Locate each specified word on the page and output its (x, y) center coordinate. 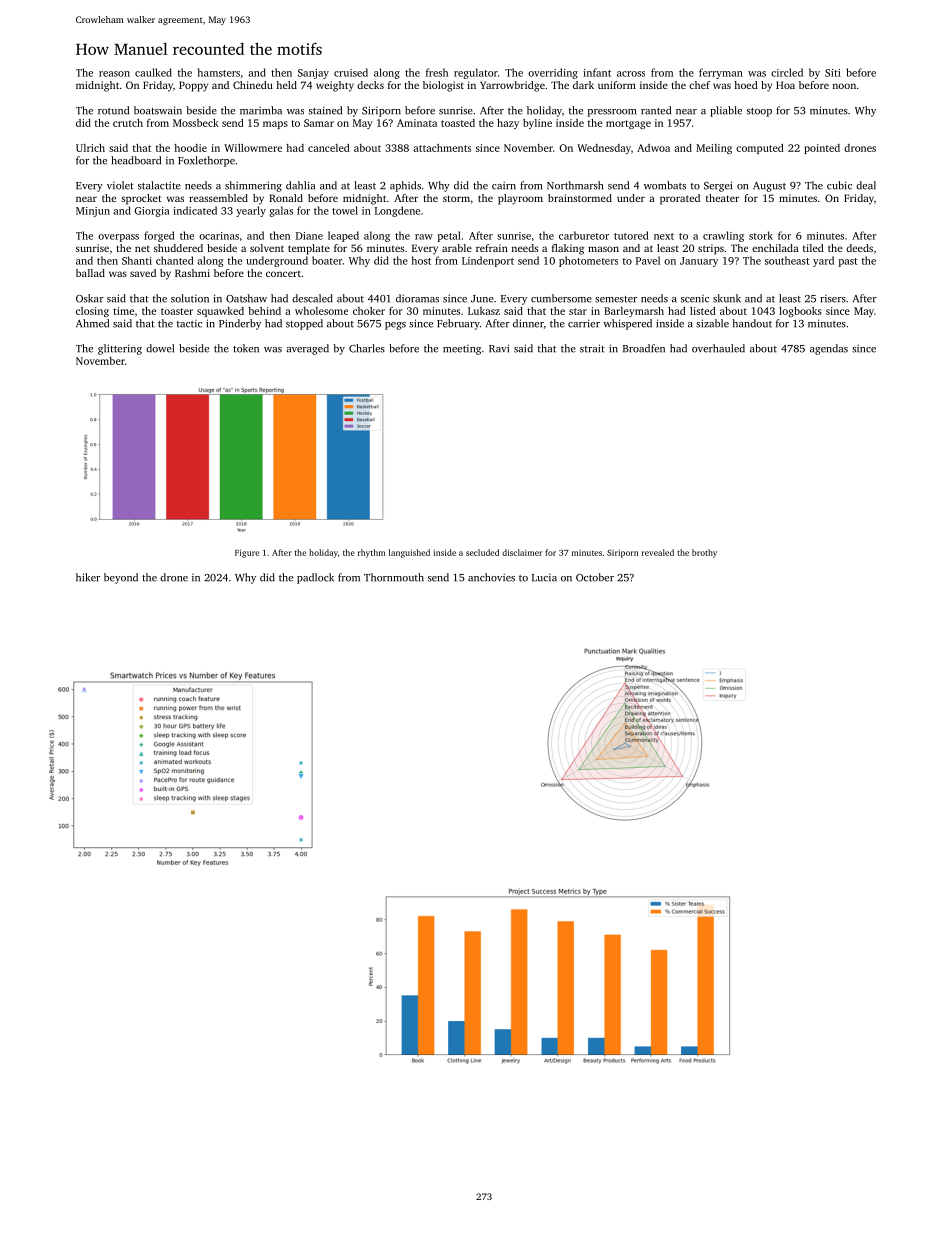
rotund (113, 110)
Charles (367, 348)
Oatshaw (246, 298)
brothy (704, 553)
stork (761, 235)
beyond (121, 578)
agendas (829, 349)
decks (370, 85)
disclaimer (522, 552)
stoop (759, 112)
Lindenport (488, 261)
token (246, 348)
